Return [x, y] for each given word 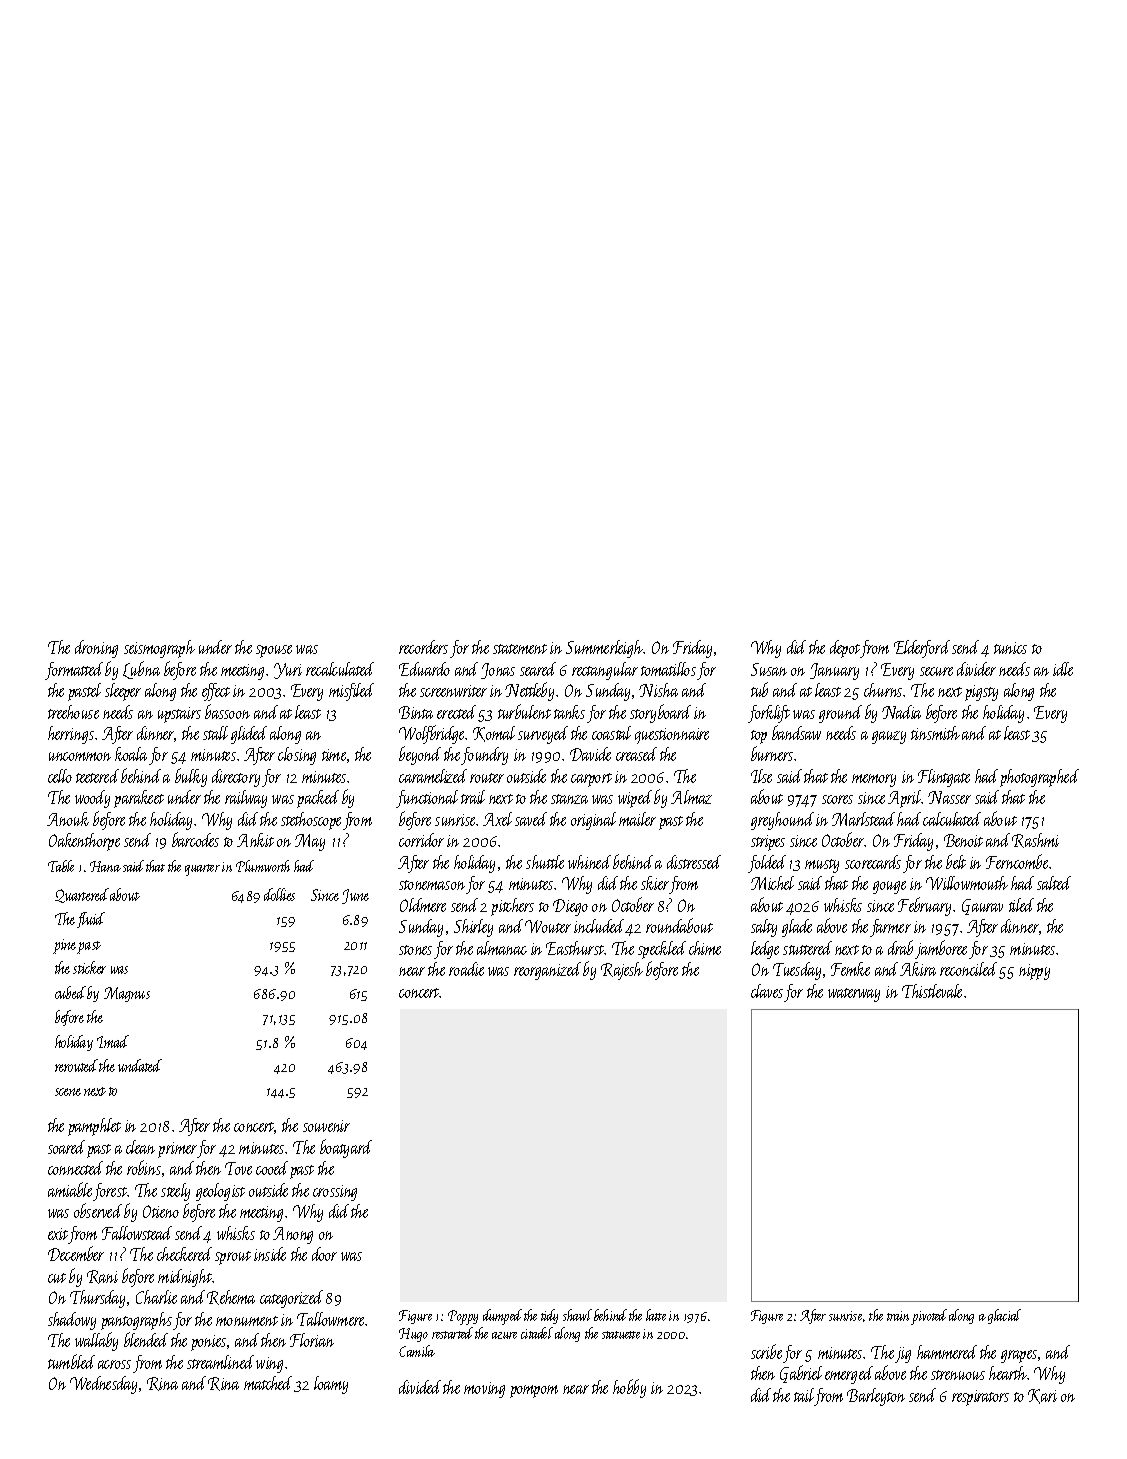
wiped [635, 799]
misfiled [351, 692]
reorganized [547, 971]
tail [804, 1395]
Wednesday [103, 1385]
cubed [70, 992]
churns [883, 690]
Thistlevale [932, 991]
